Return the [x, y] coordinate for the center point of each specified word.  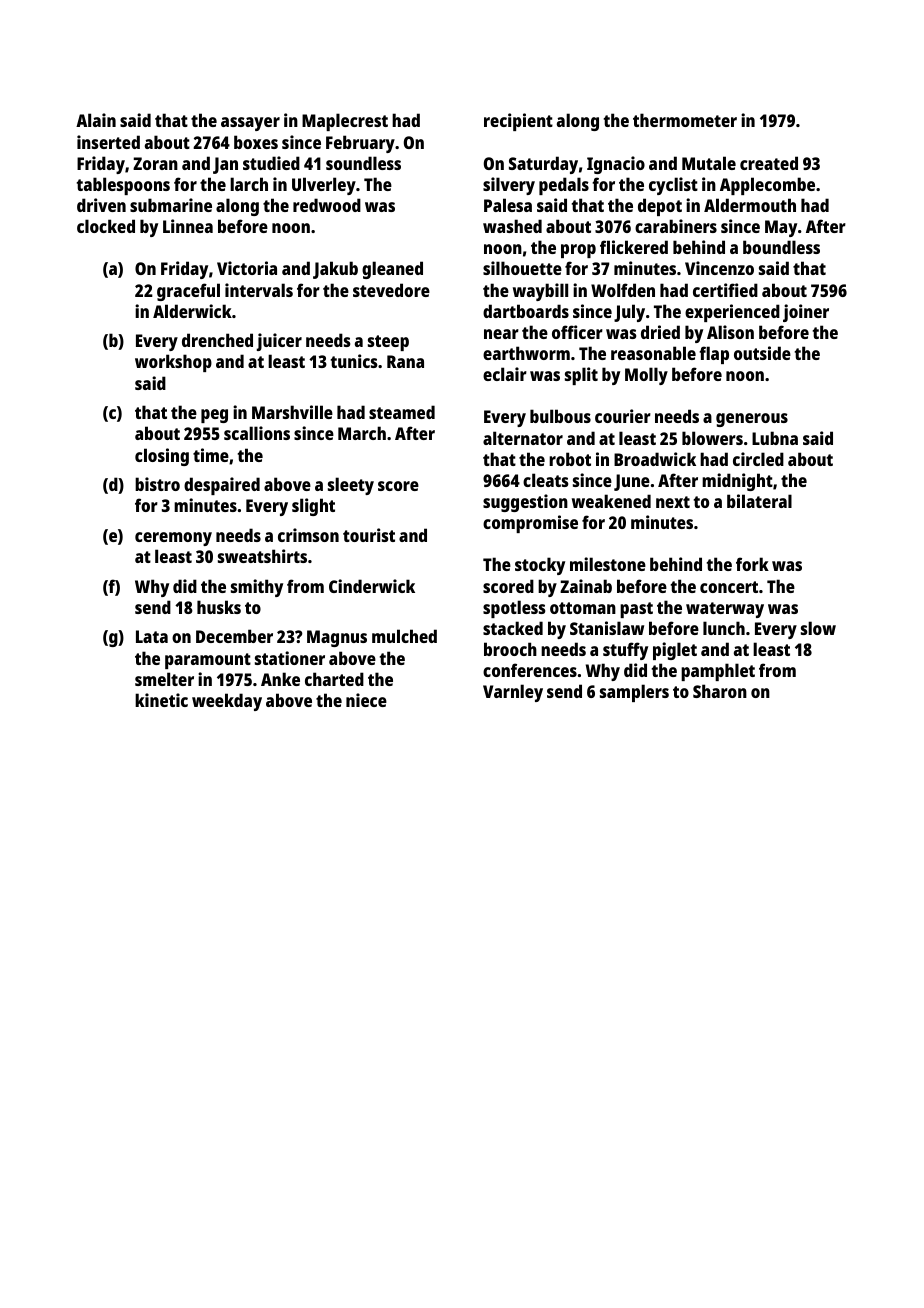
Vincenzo [719, 268]
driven [101, 205]
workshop [173, 363]
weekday [227, 702]
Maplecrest [345, 122]
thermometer [685, 120]
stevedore [391, 290]
